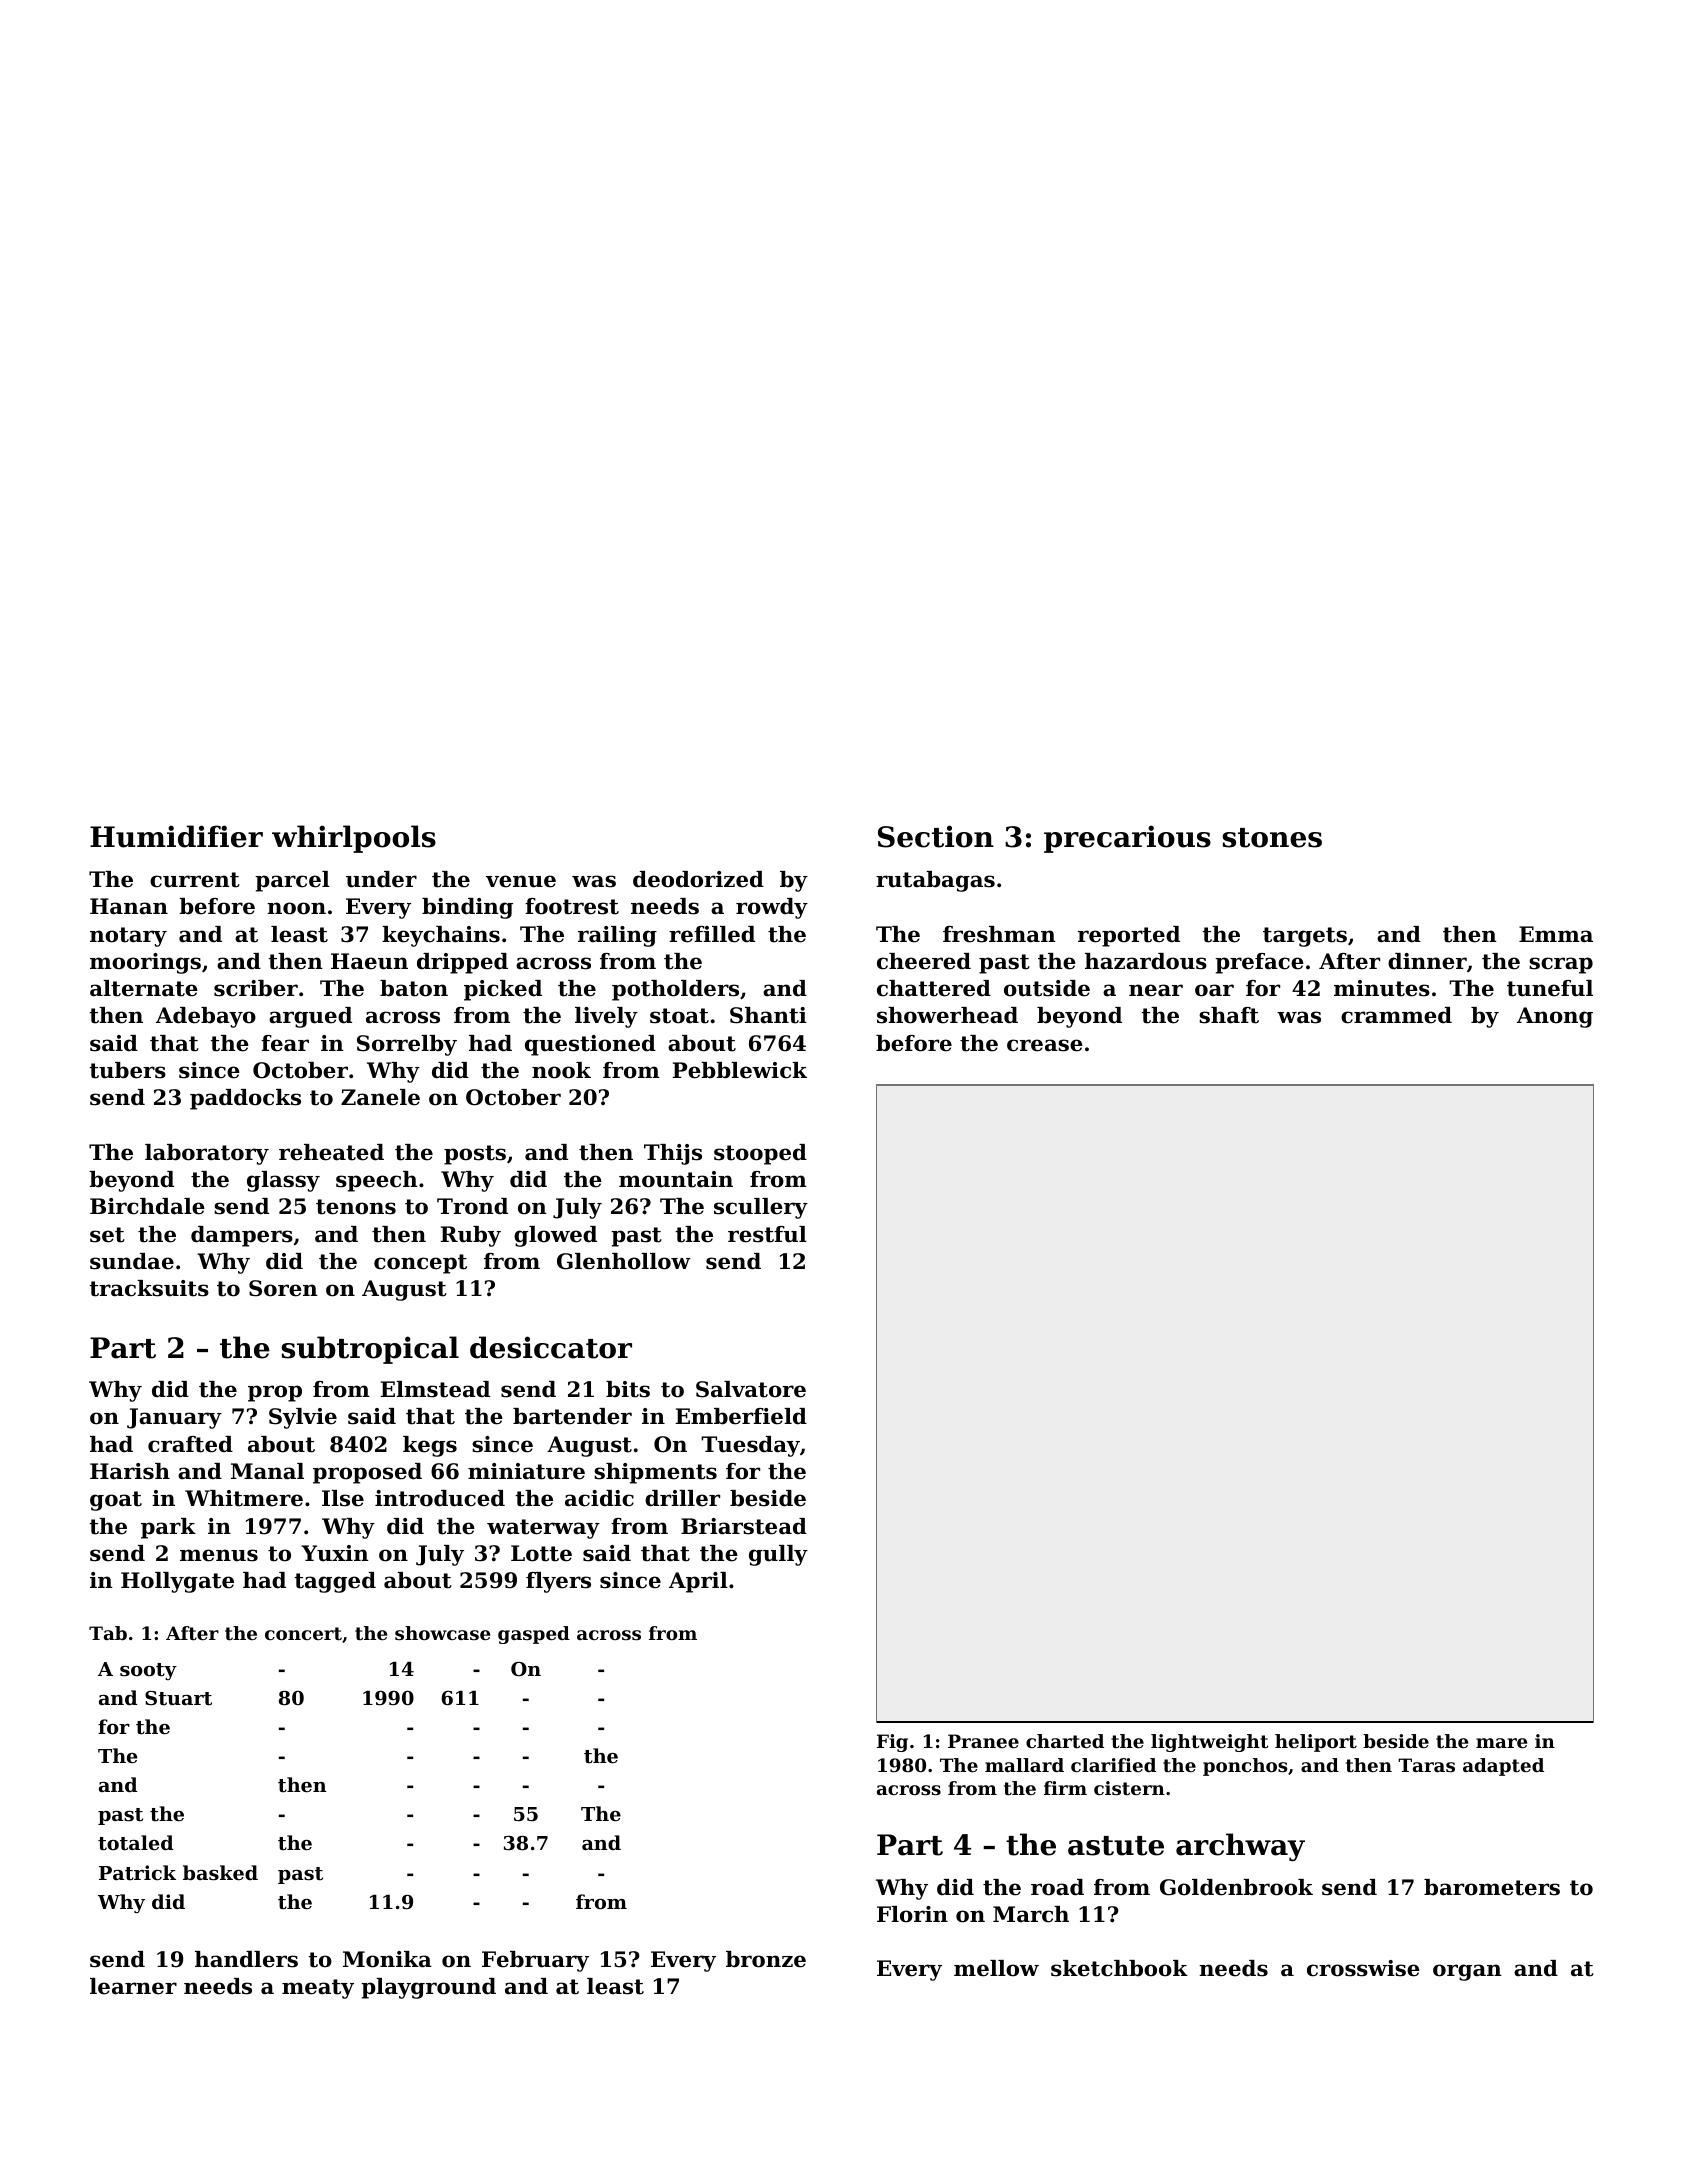  What do you see at coordinates (698, 879) in the document?
I see `deodorized` at bounding box center [698, 879].
